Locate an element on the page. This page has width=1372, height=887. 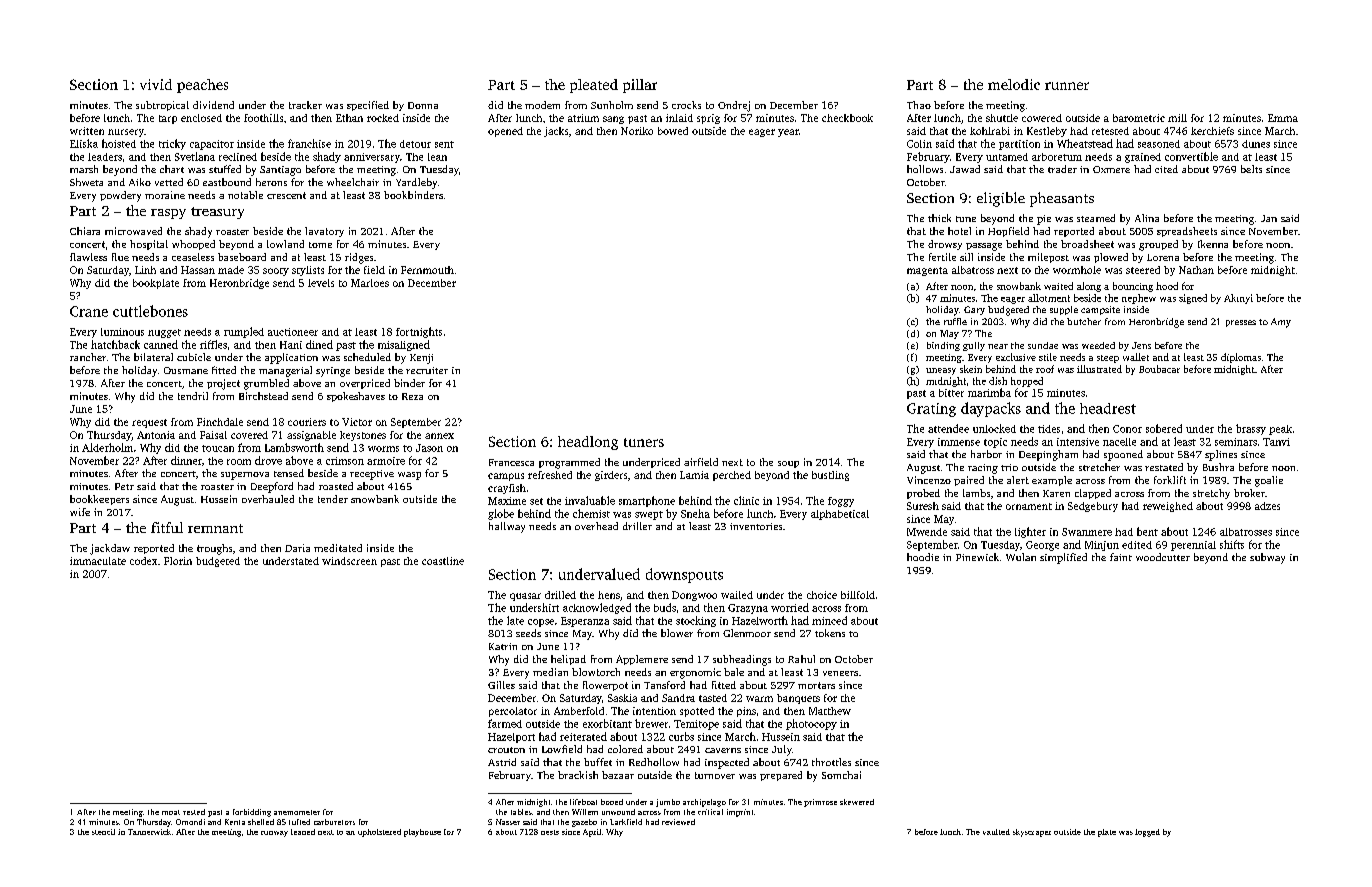
inlaid is located at coordinates (679, 118).
